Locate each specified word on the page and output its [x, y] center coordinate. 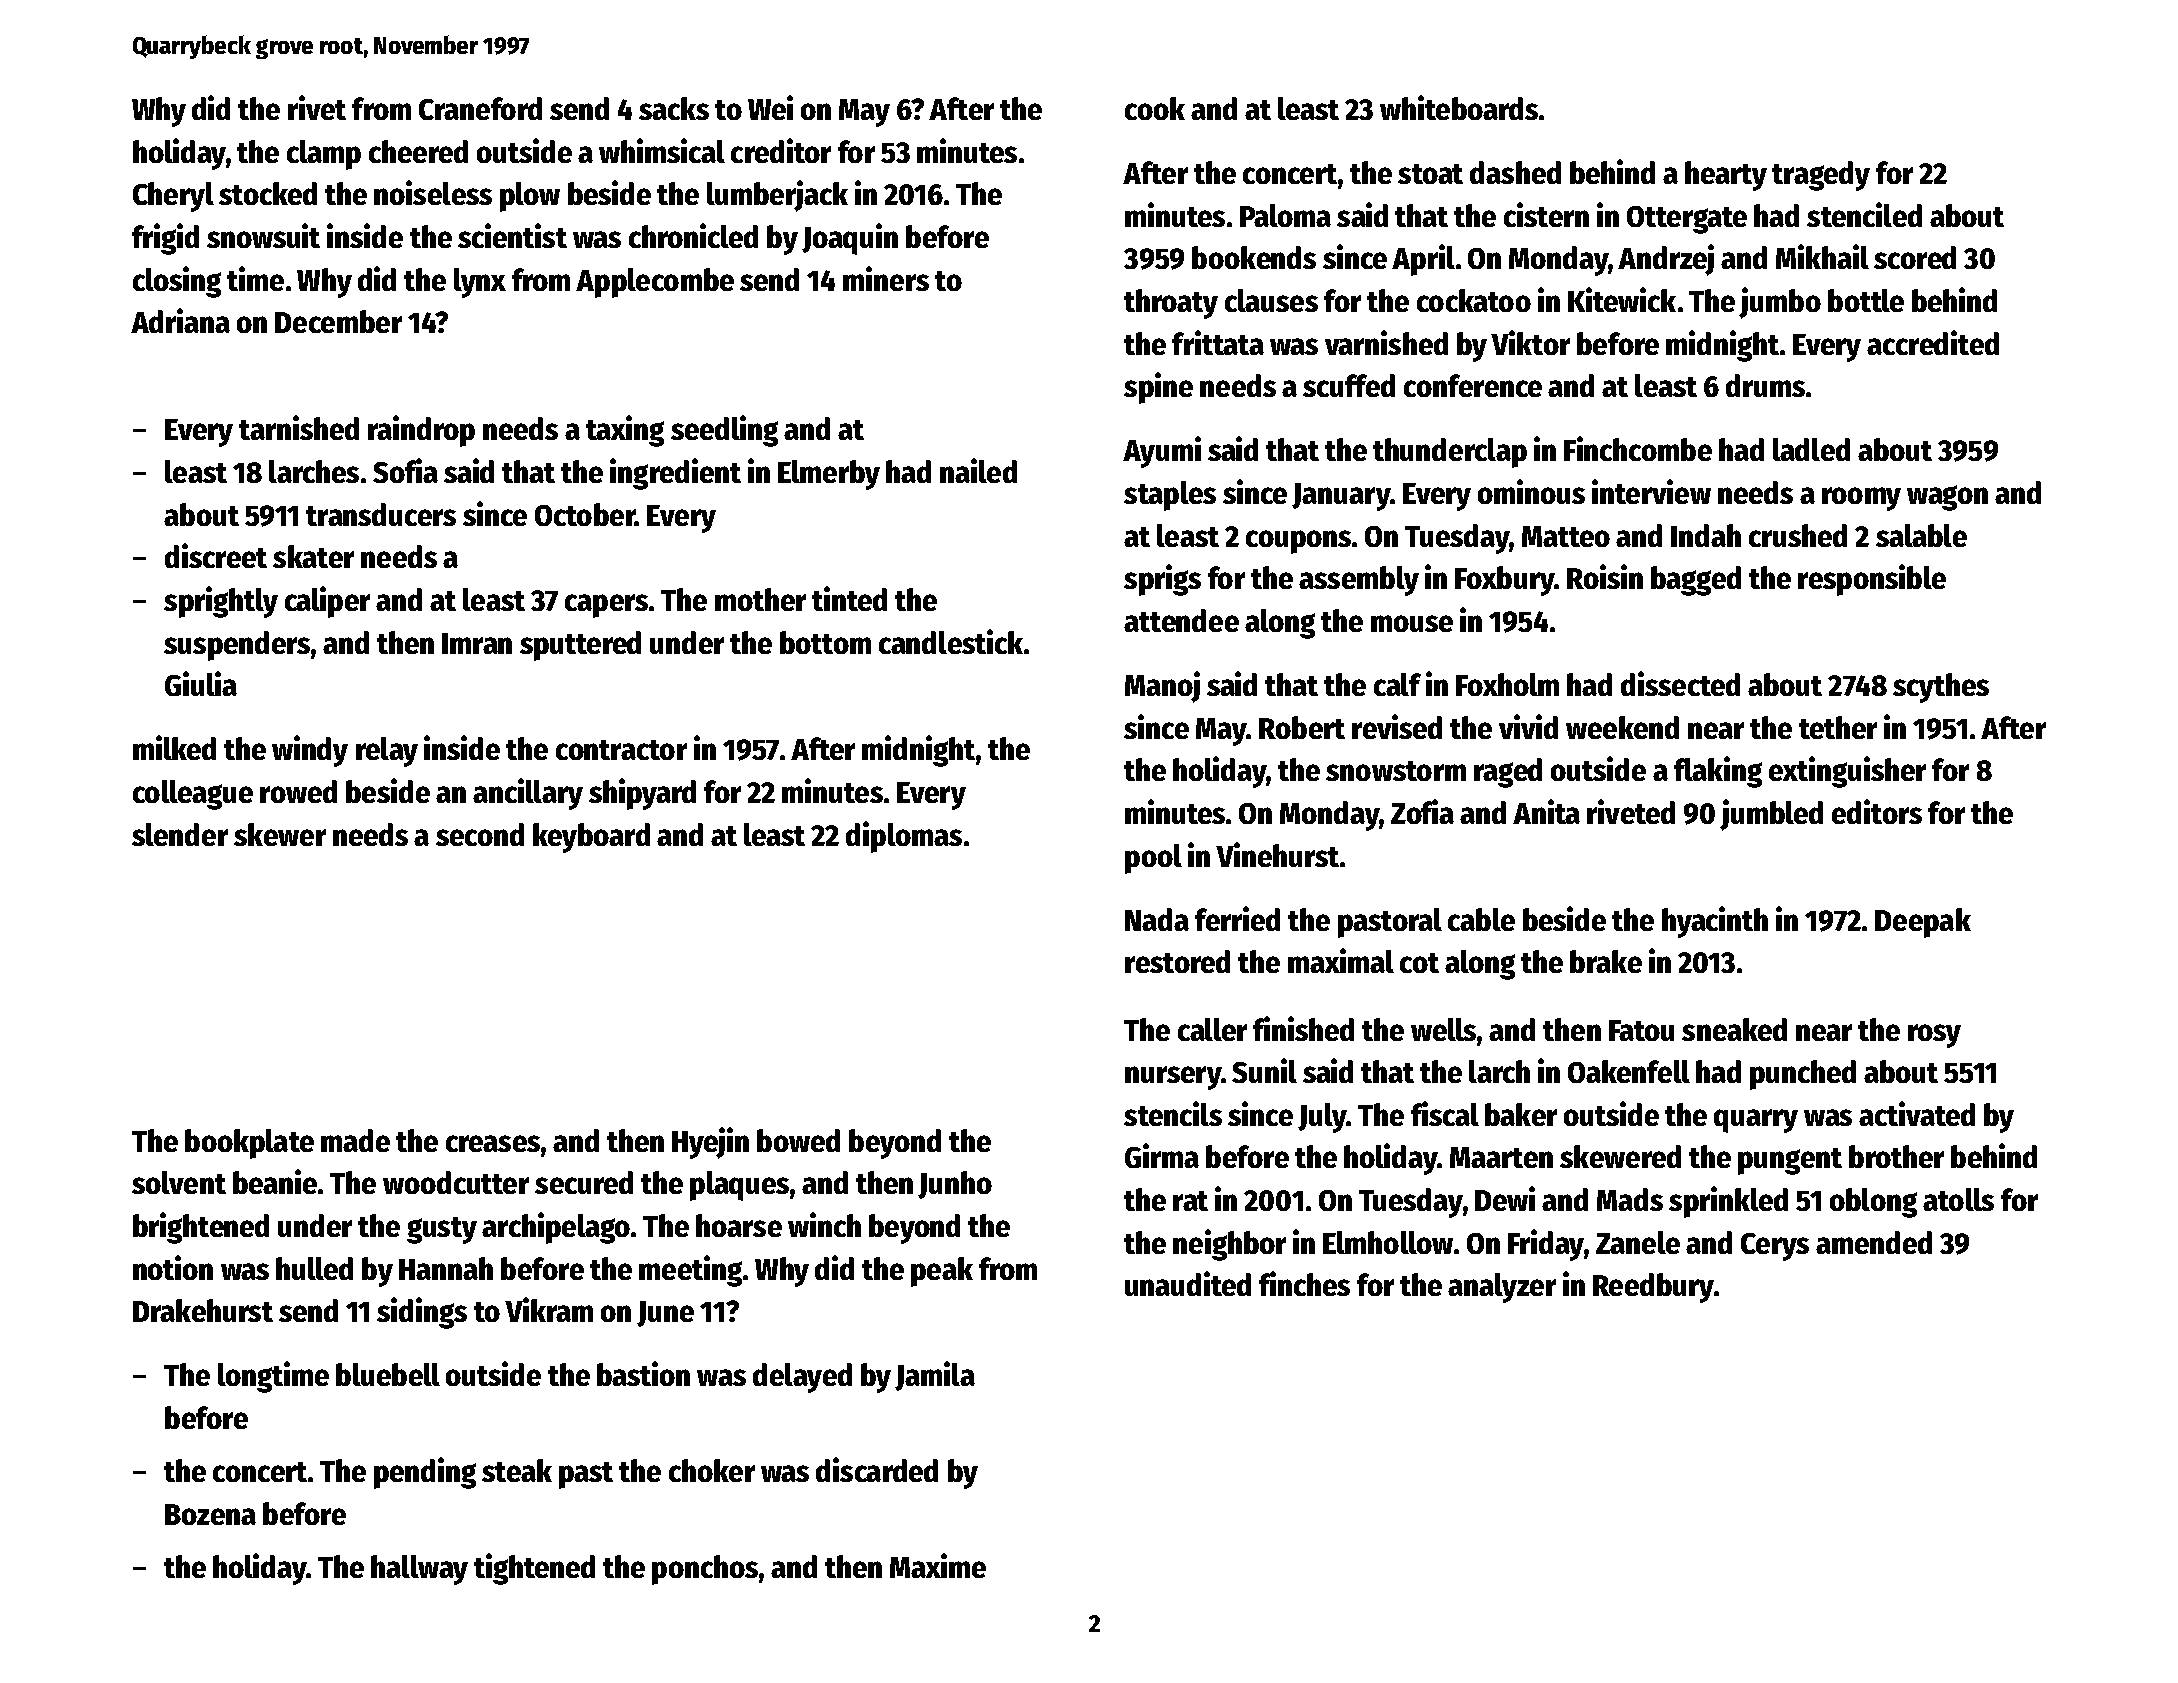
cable [1481, 919]
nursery [1173, 1078]
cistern [1546, 214]
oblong [1873, 1203]
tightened [534, 1569]
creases [493, 1143]
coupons [1298, 542]
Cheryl [173, 197]
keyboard [591, 838]
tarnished [299, 427]
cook [1155, 108]
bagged [1696, 581]
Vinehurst [1277, 854]
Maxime [938, 1565]
